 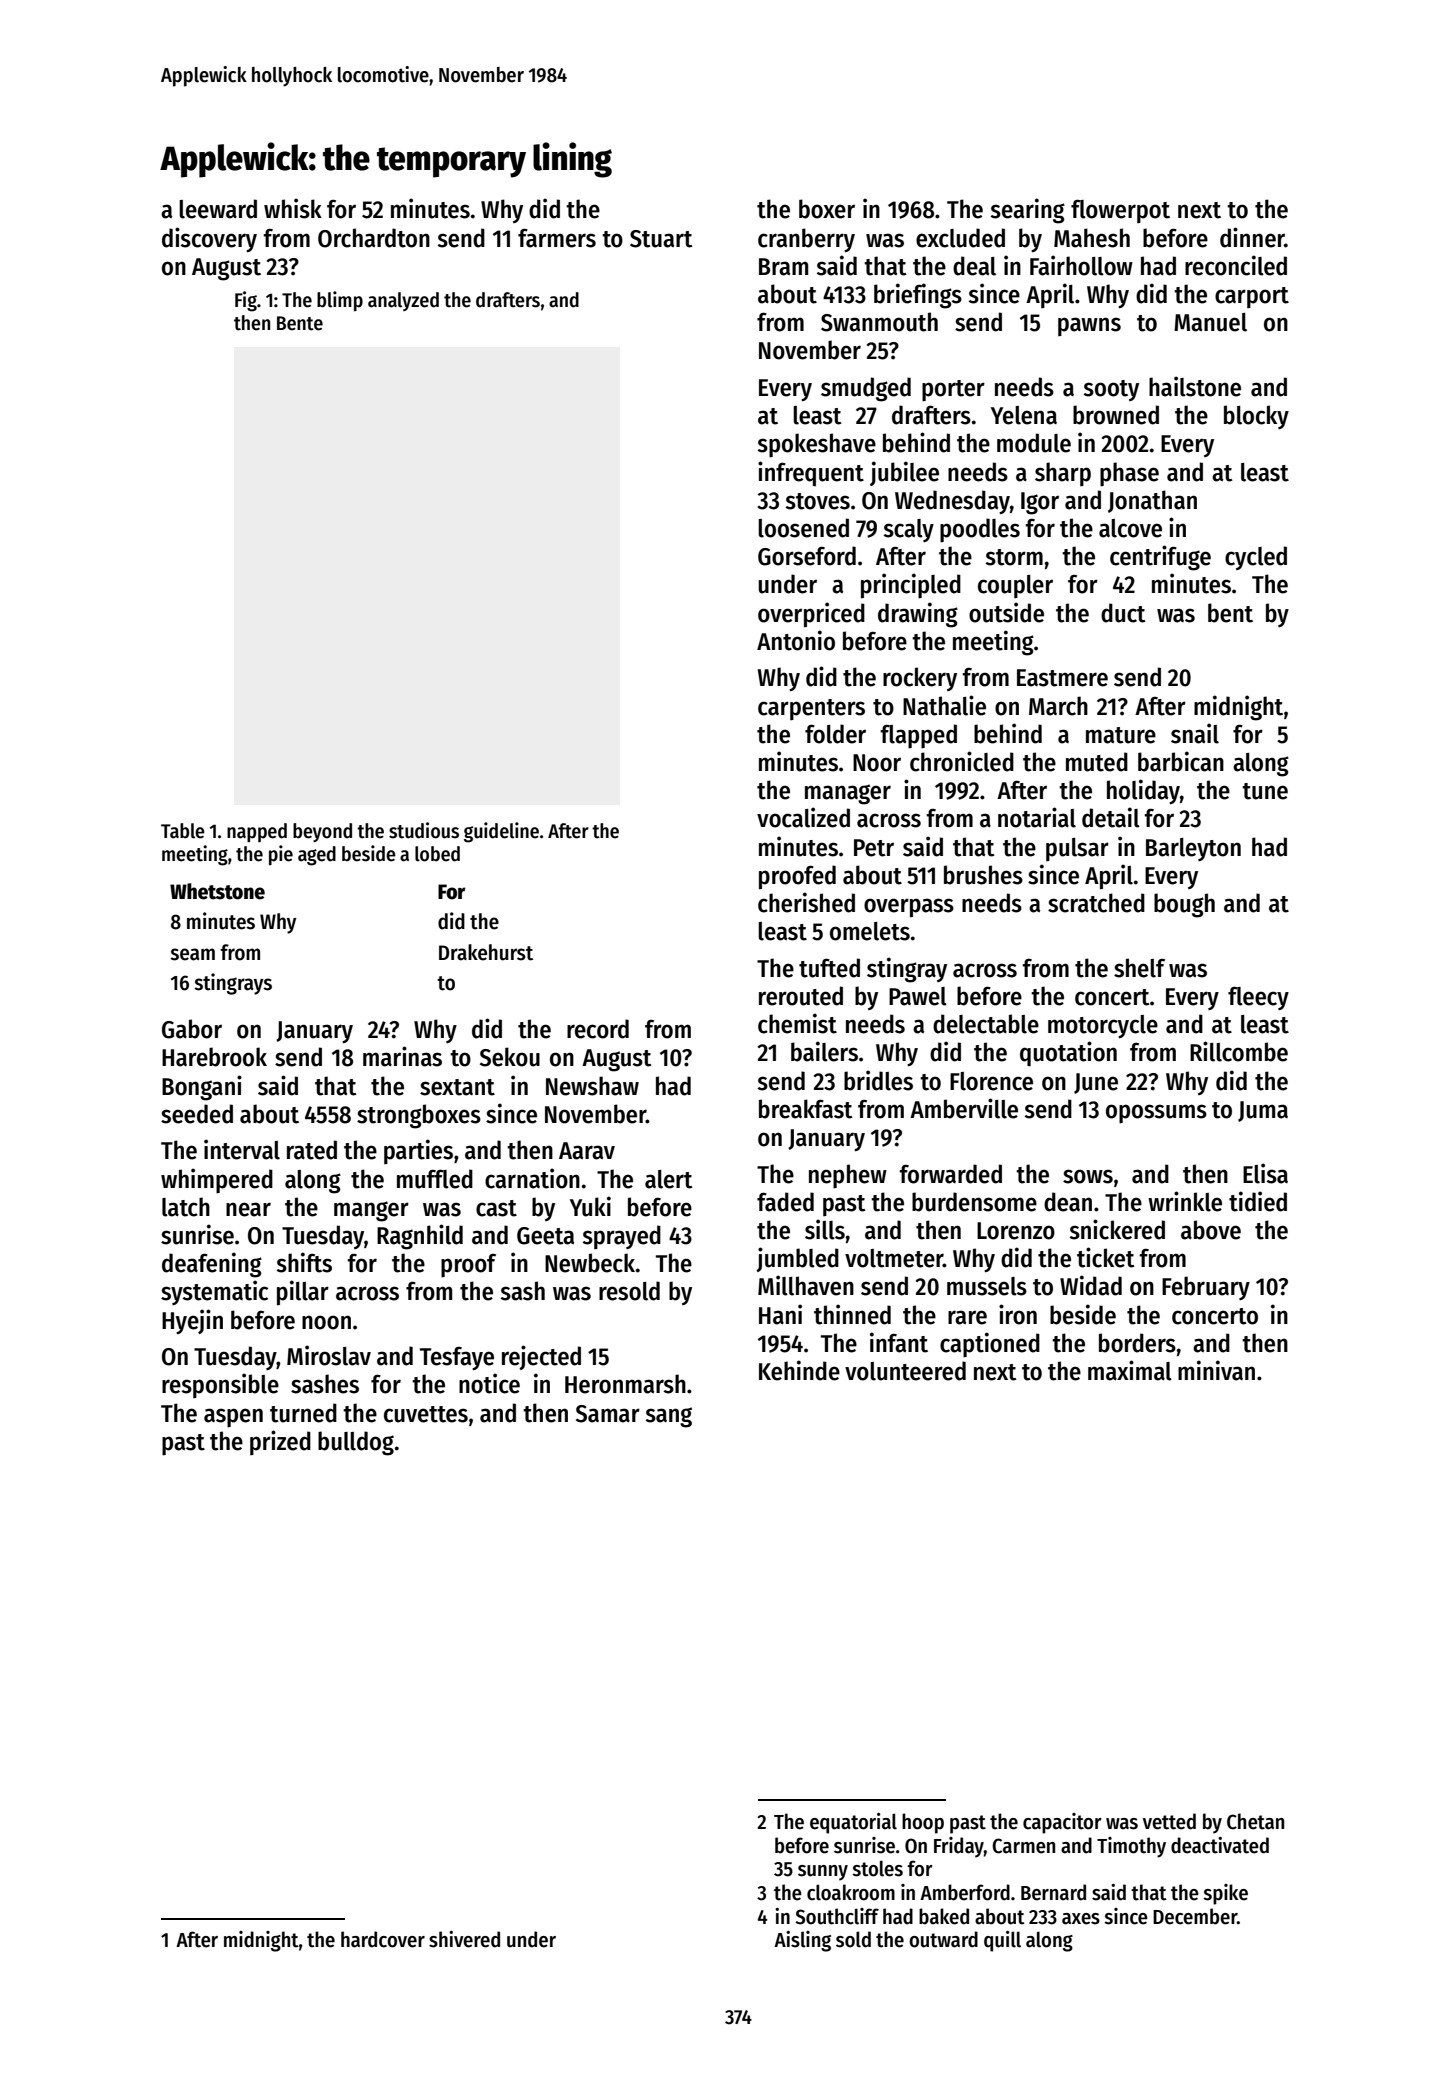 What do you see at coordinates (1040, 503) in the screenshot?
I see `Igor` at bounding box center [1040, 503].
